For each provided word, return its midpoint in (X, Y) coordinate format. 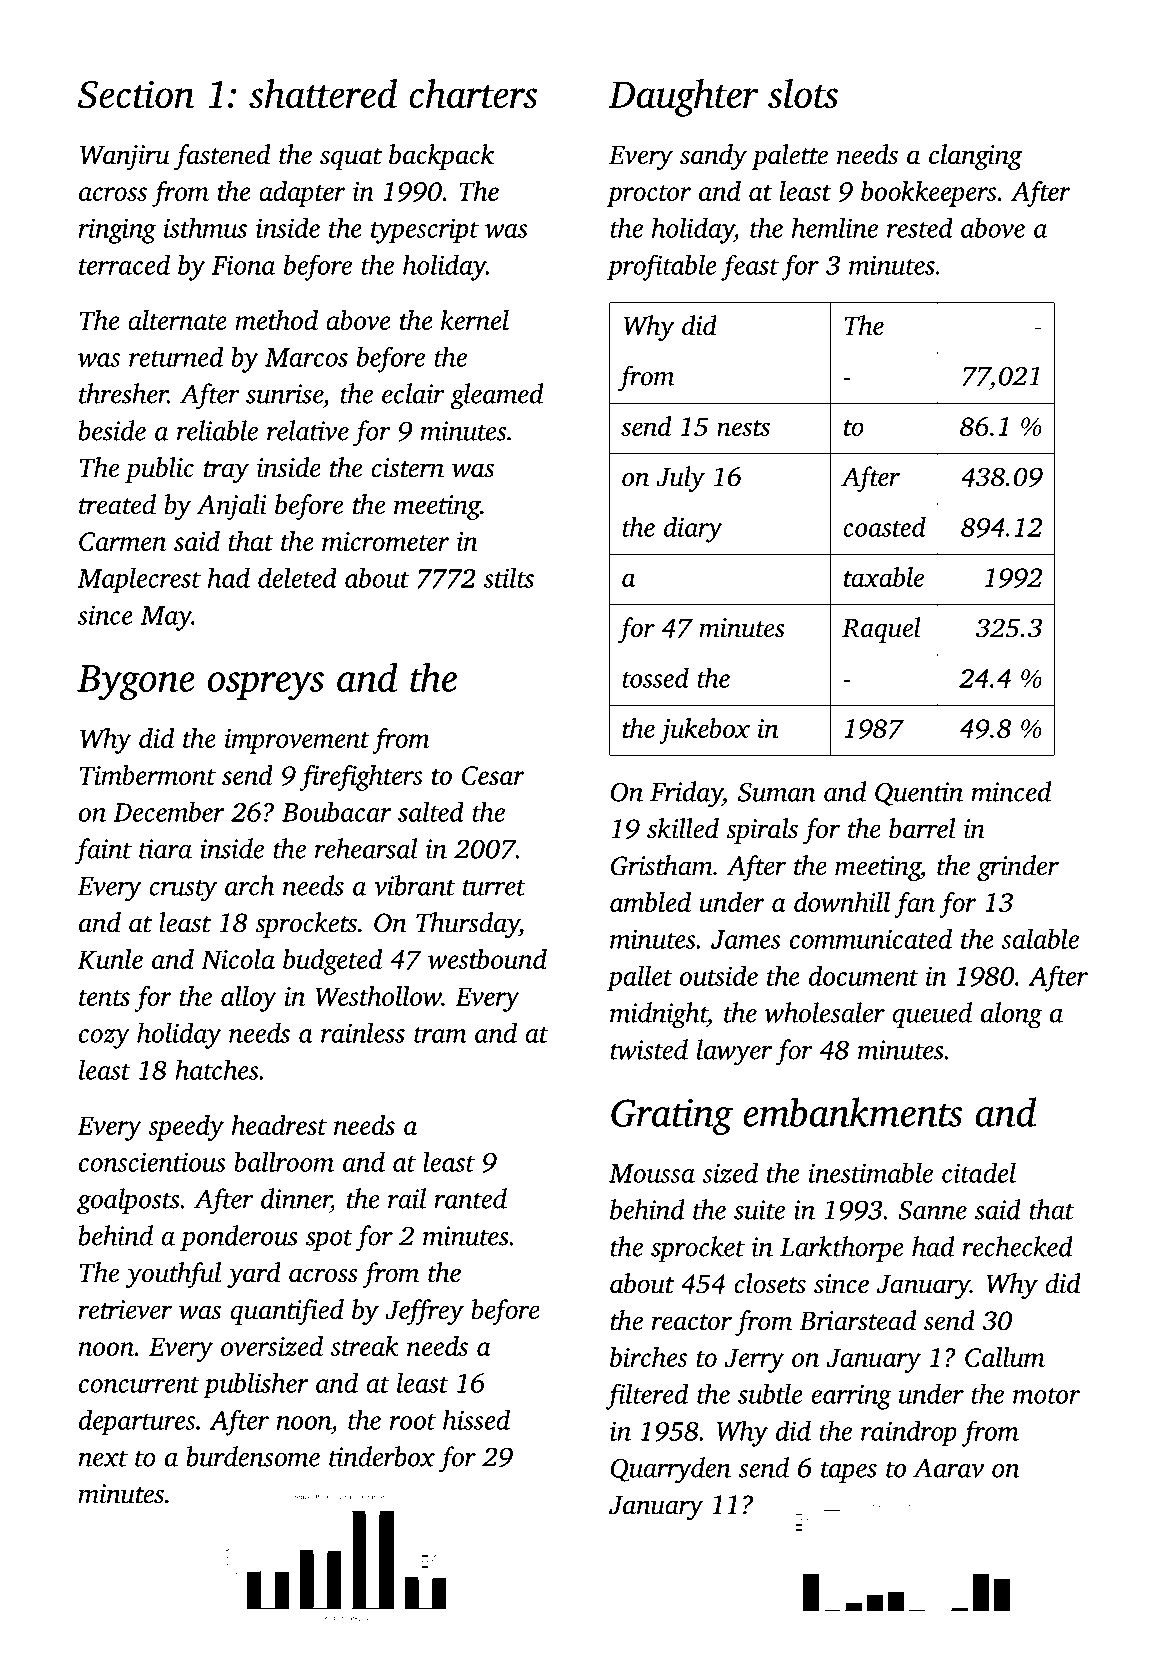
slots (803, 93)
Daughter (684, 98)
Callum (1005, 1357)
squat (351, 159)
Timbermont (148, 775)
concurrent (139, 1385)
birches (648, 1357)
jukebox (704, 731)
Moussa (652, 1173)
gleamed (496, 396)
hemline (835, 228)
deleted (297, 578)
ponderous (239, 1238)
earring (851, 1397)
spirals (762, 831)
